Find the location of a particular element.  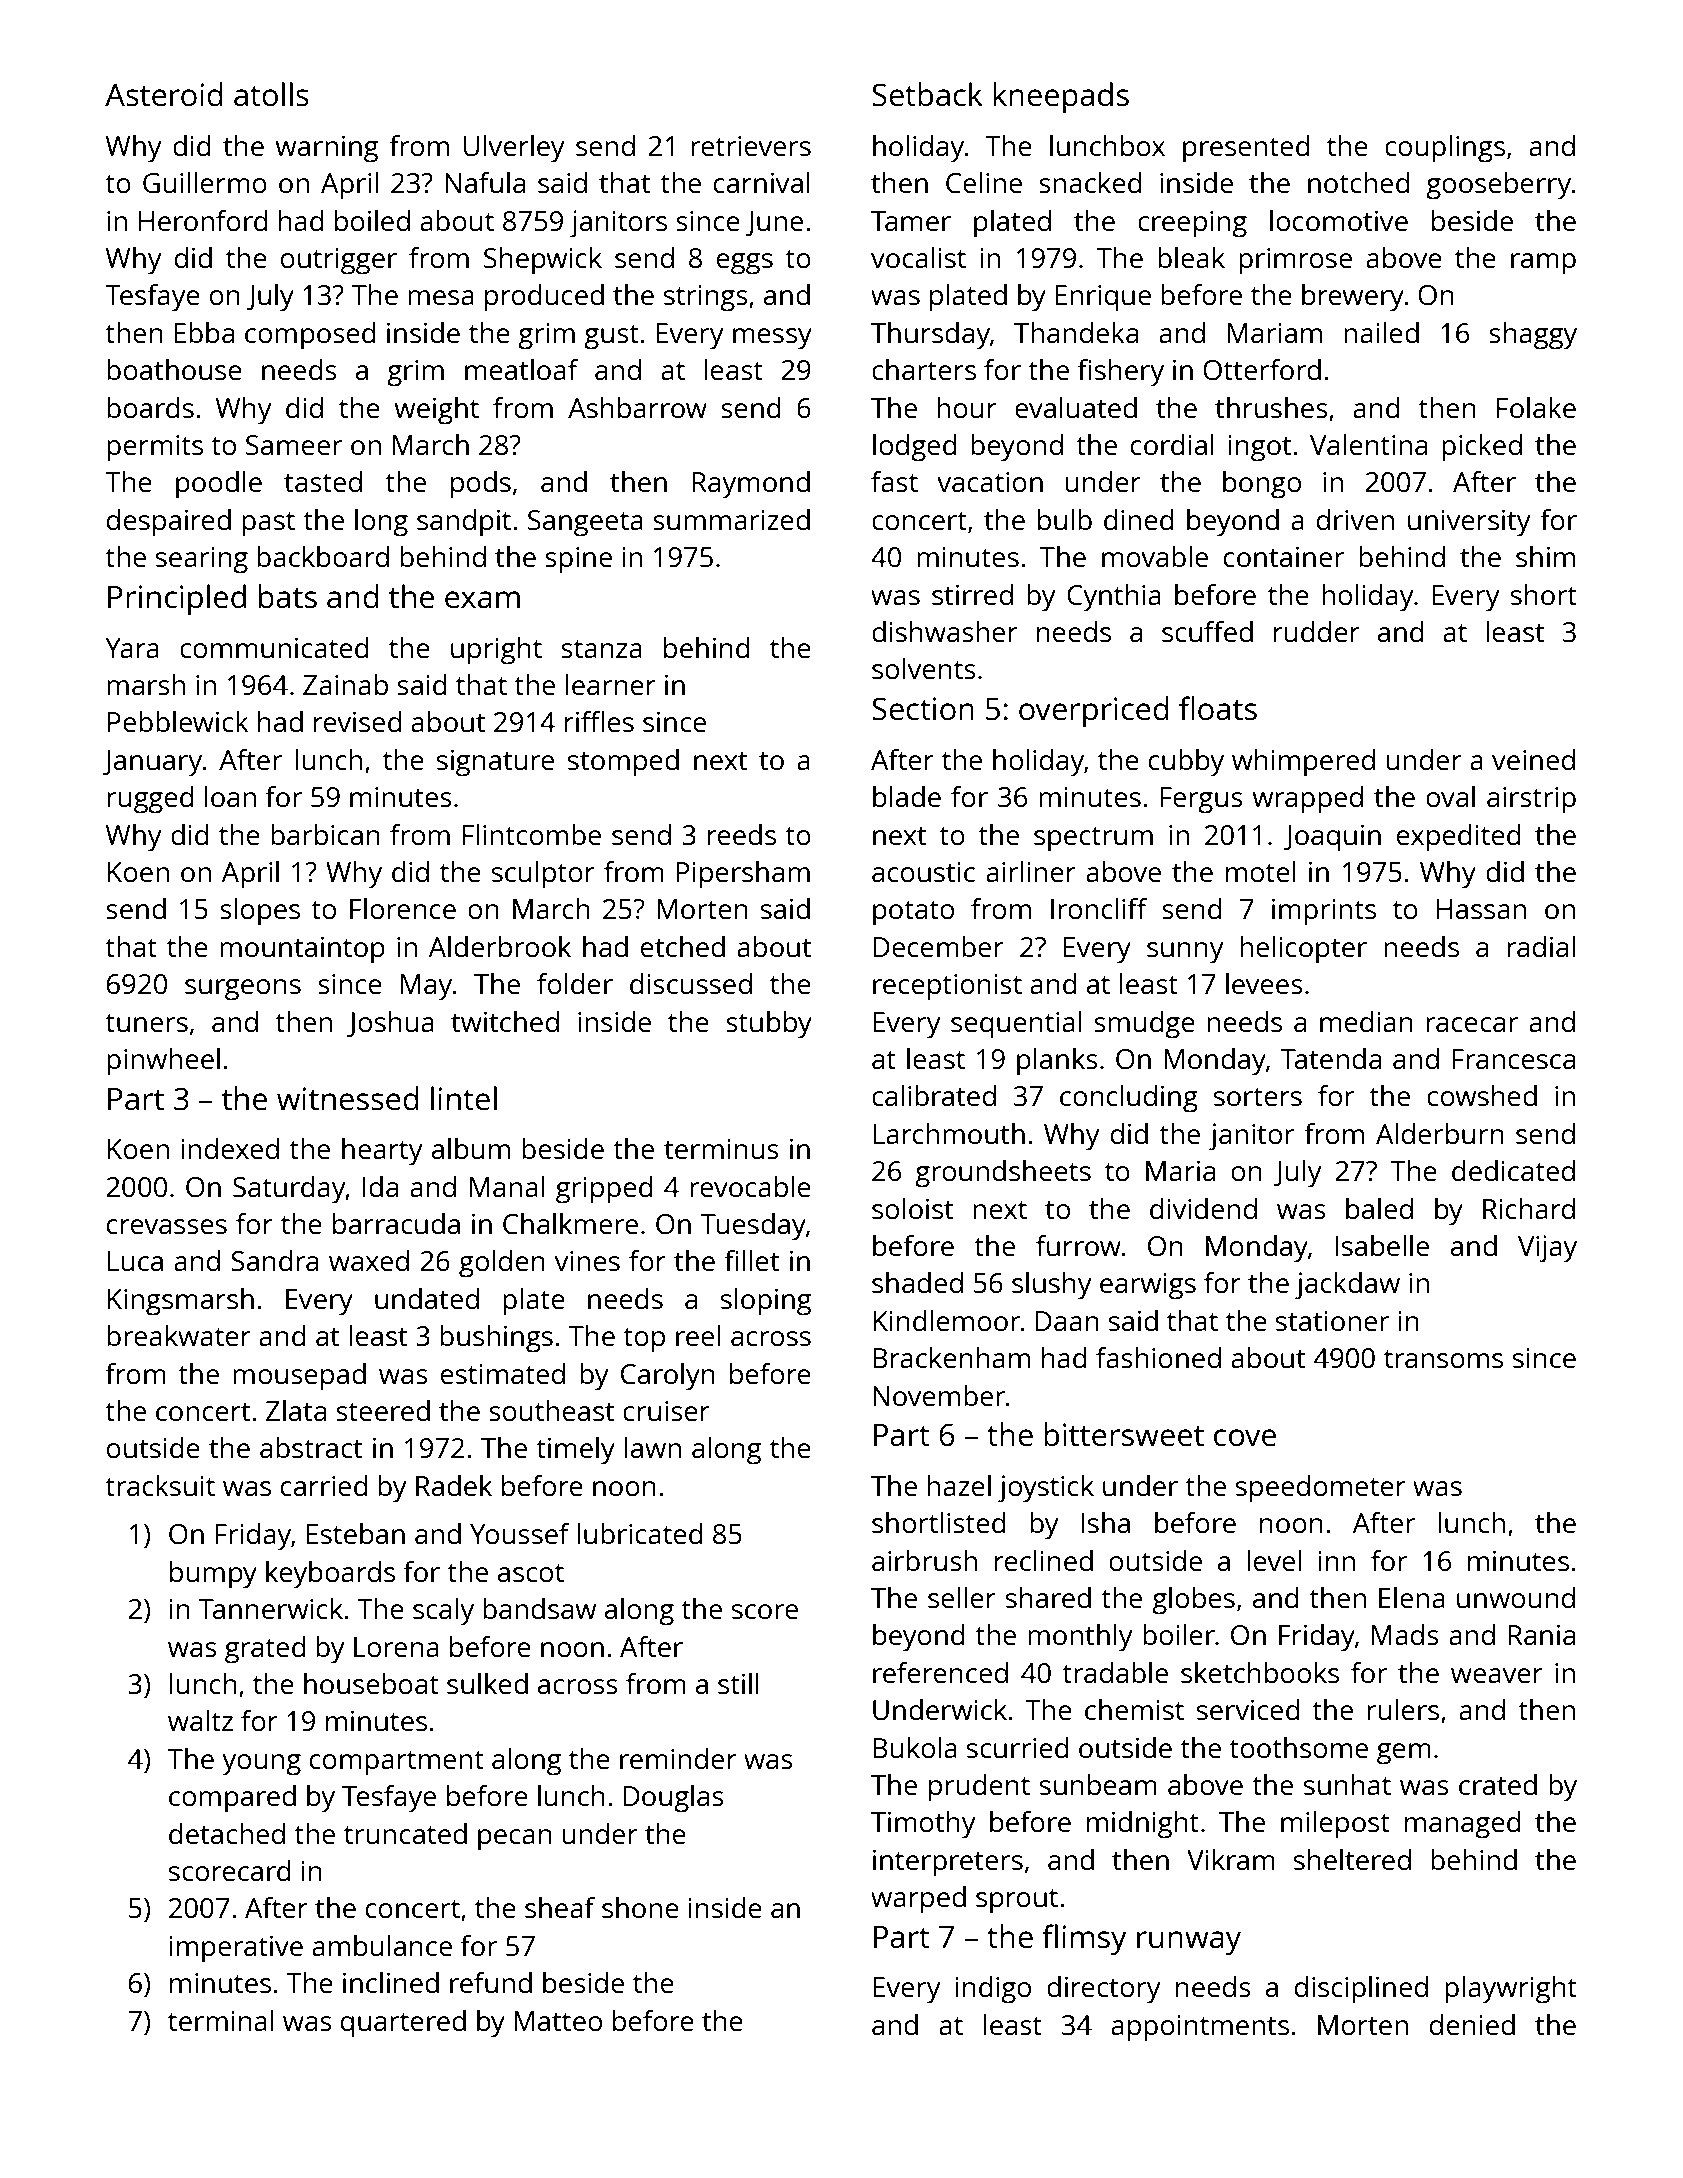

terminal is located at coordinates (221, 2020).
